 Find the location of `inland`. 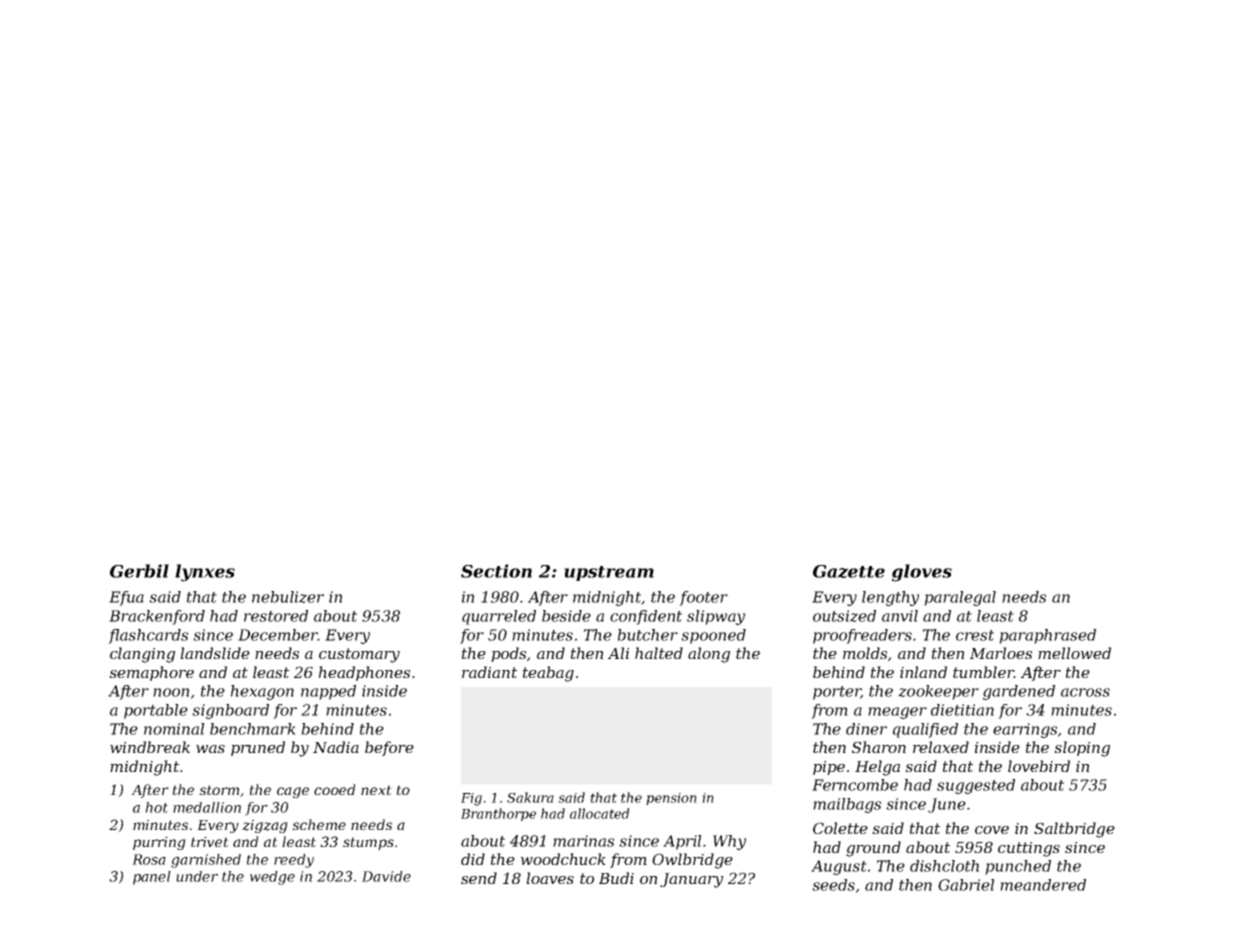

inland is located at coordinates (923, 672).
